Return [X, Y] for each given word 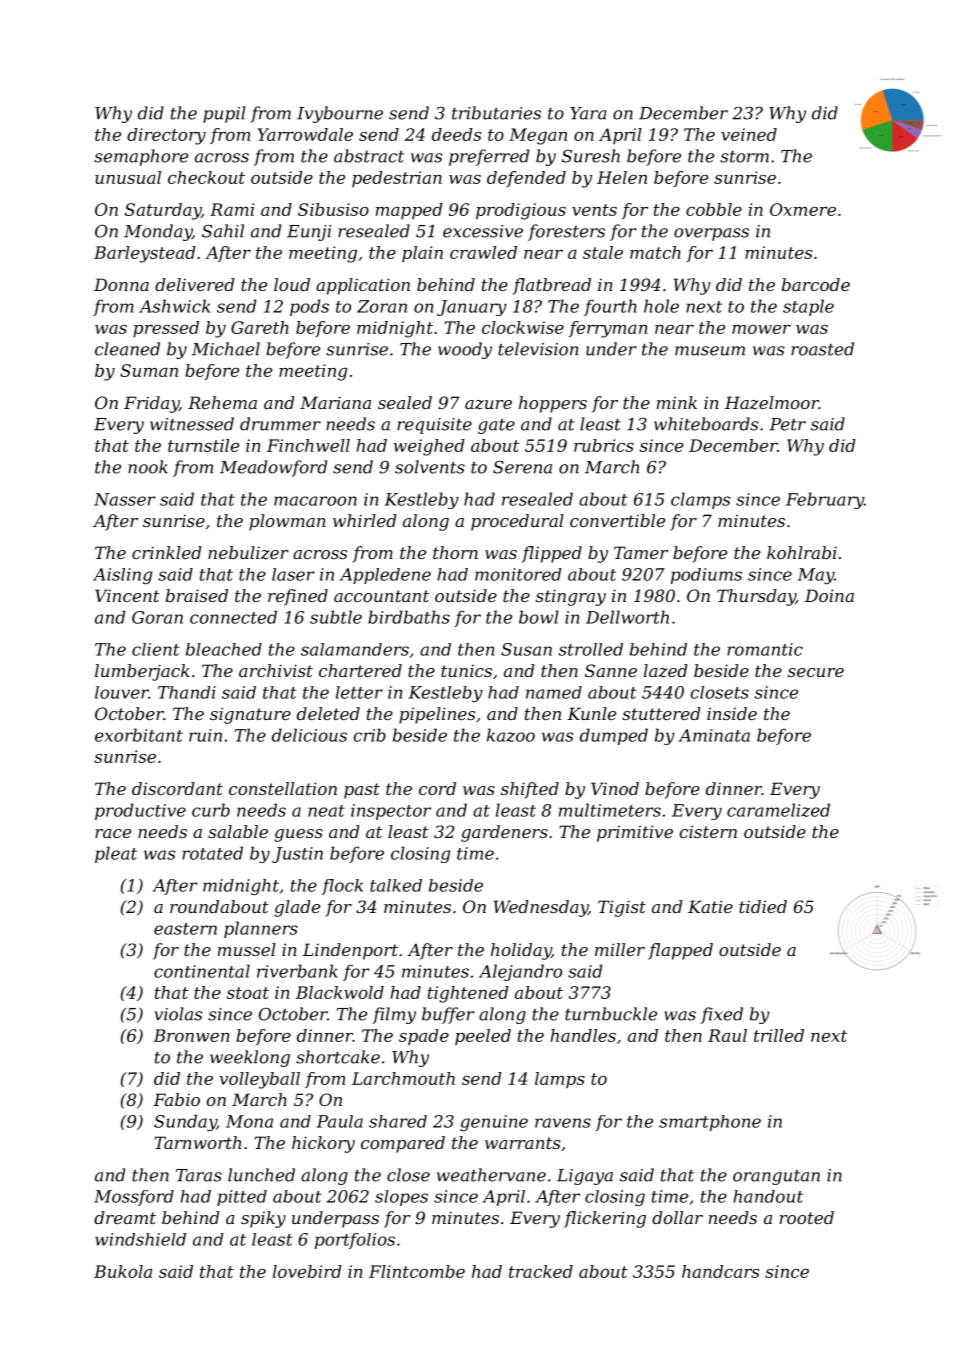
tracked [541, 1271]
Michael [226, 349]
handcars [720, 1271]
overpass [711, 234]
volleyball [260, 1080]
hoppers [553, 404]
